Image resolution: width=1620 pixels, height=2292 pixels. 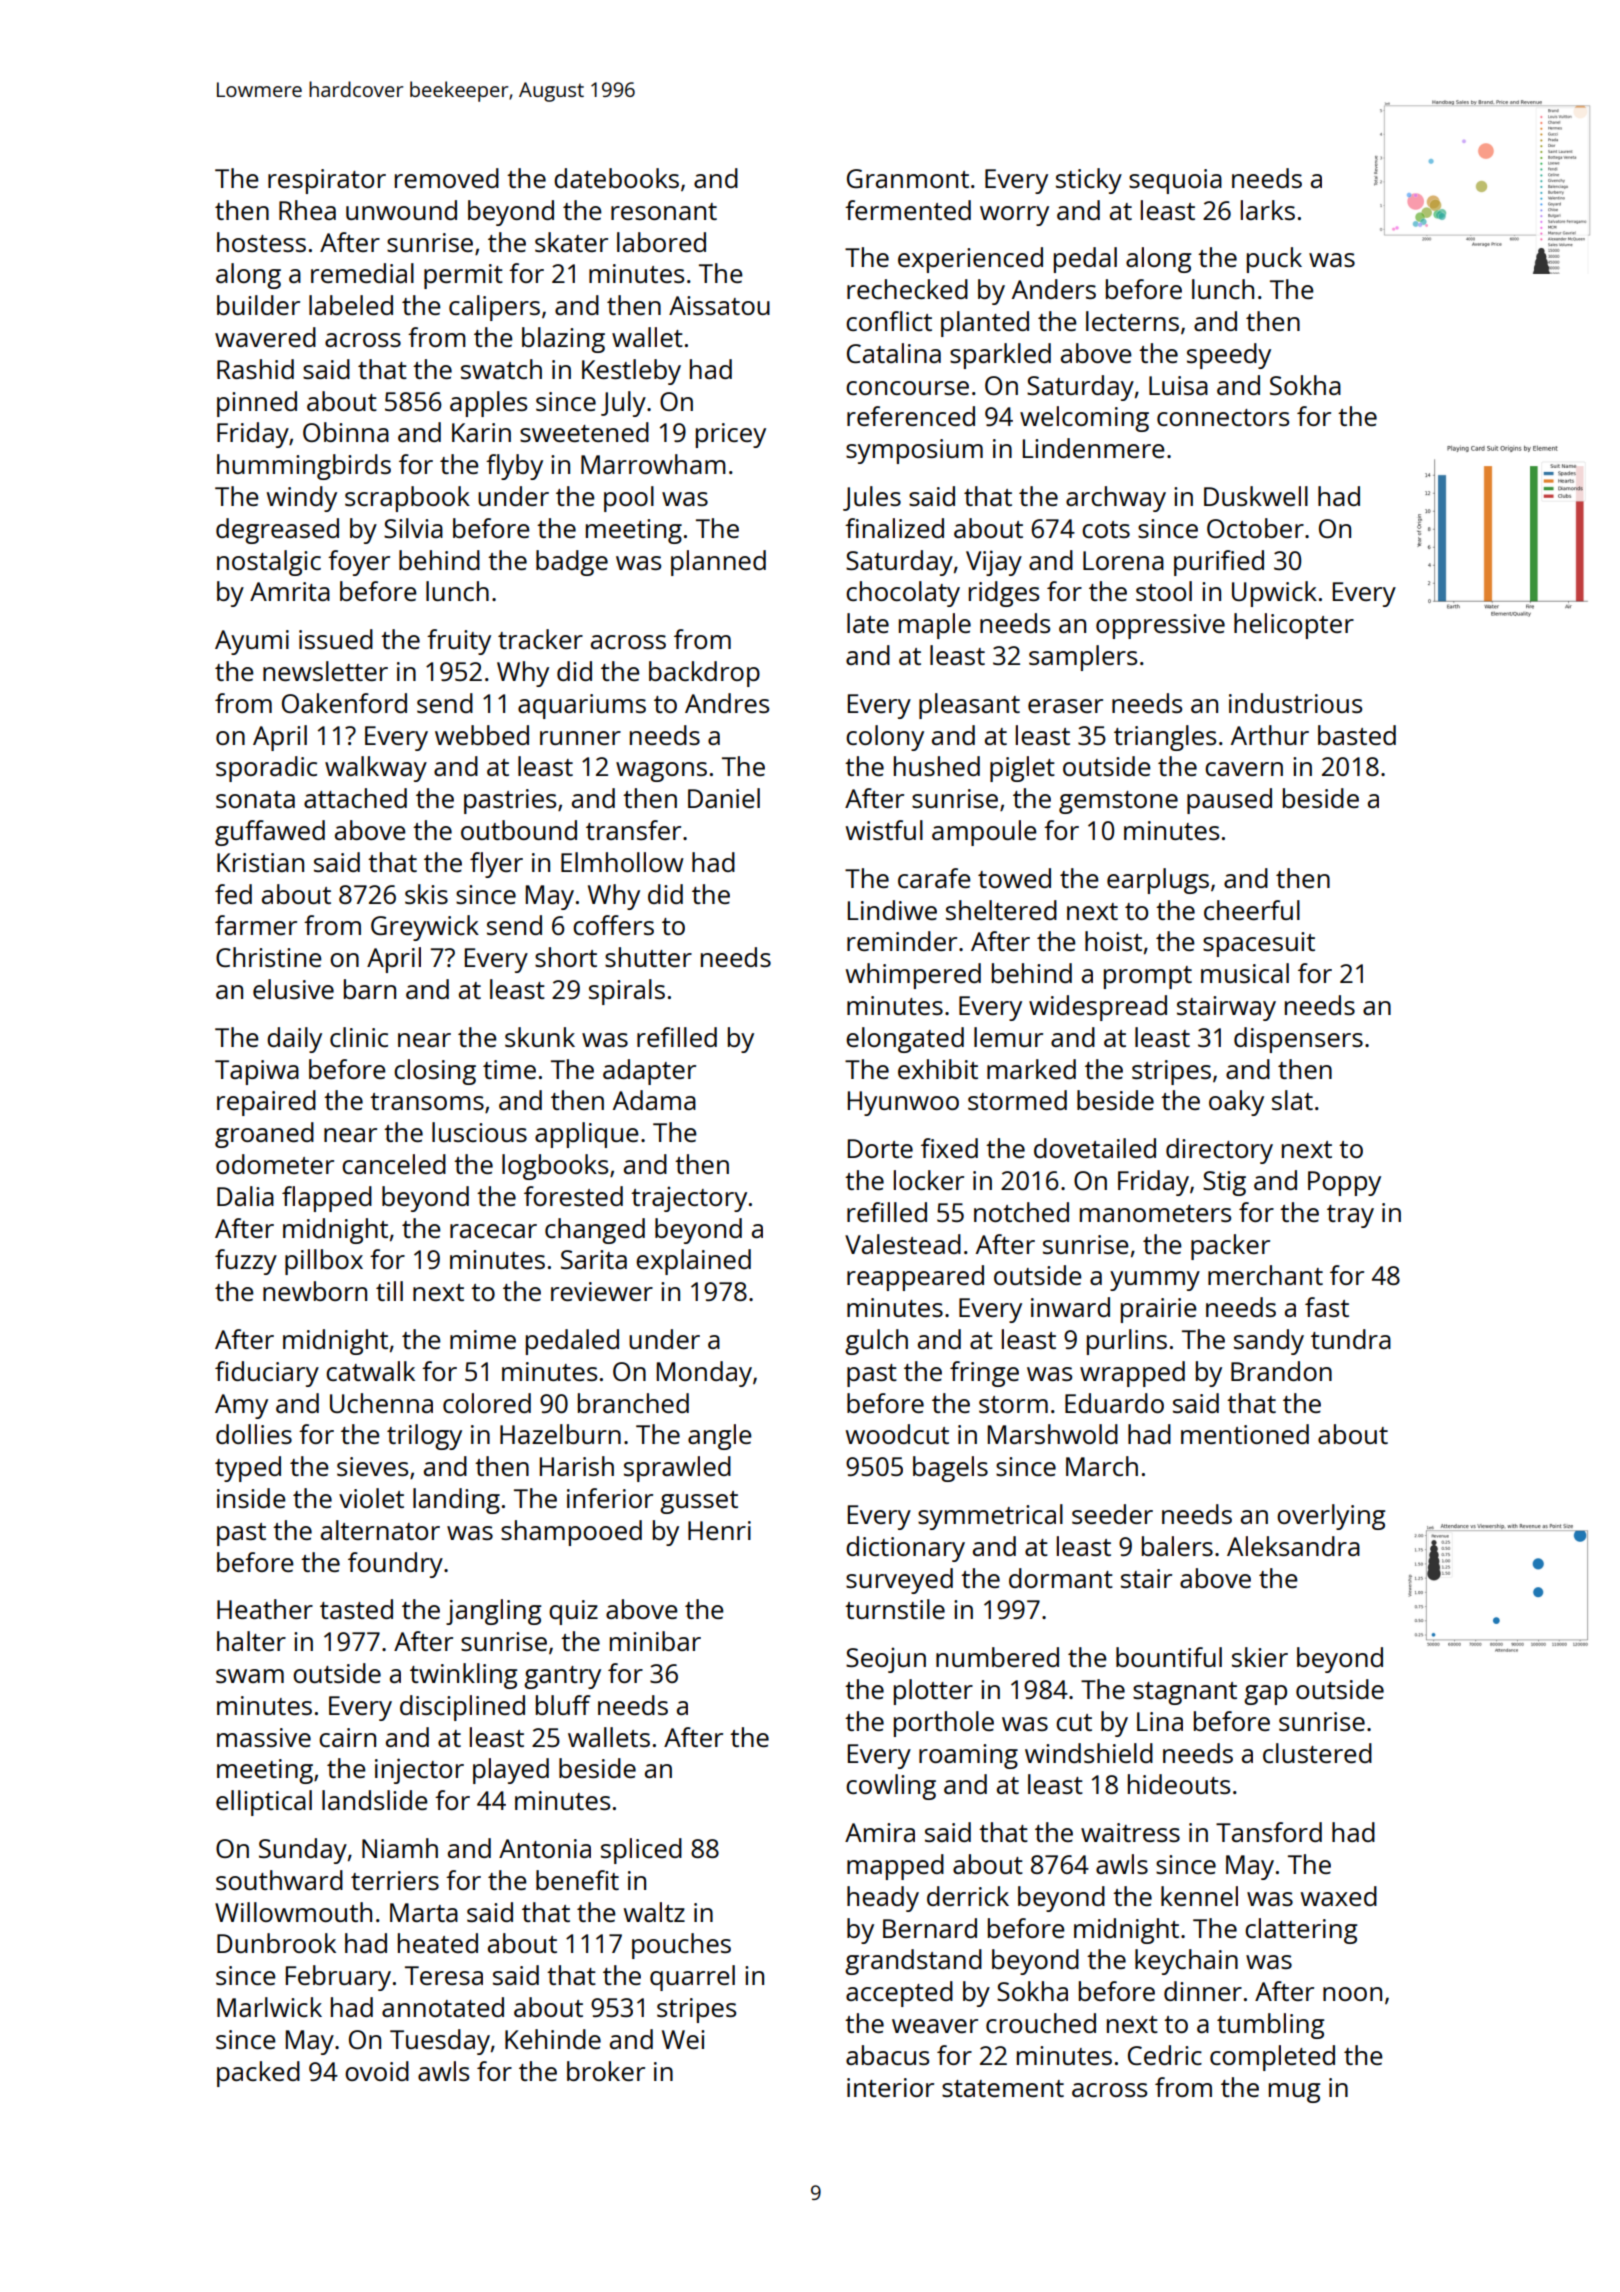 What do you see at coordinates (327, 181) in the document?
I see `respirator` at bounding box center [327, 181].
